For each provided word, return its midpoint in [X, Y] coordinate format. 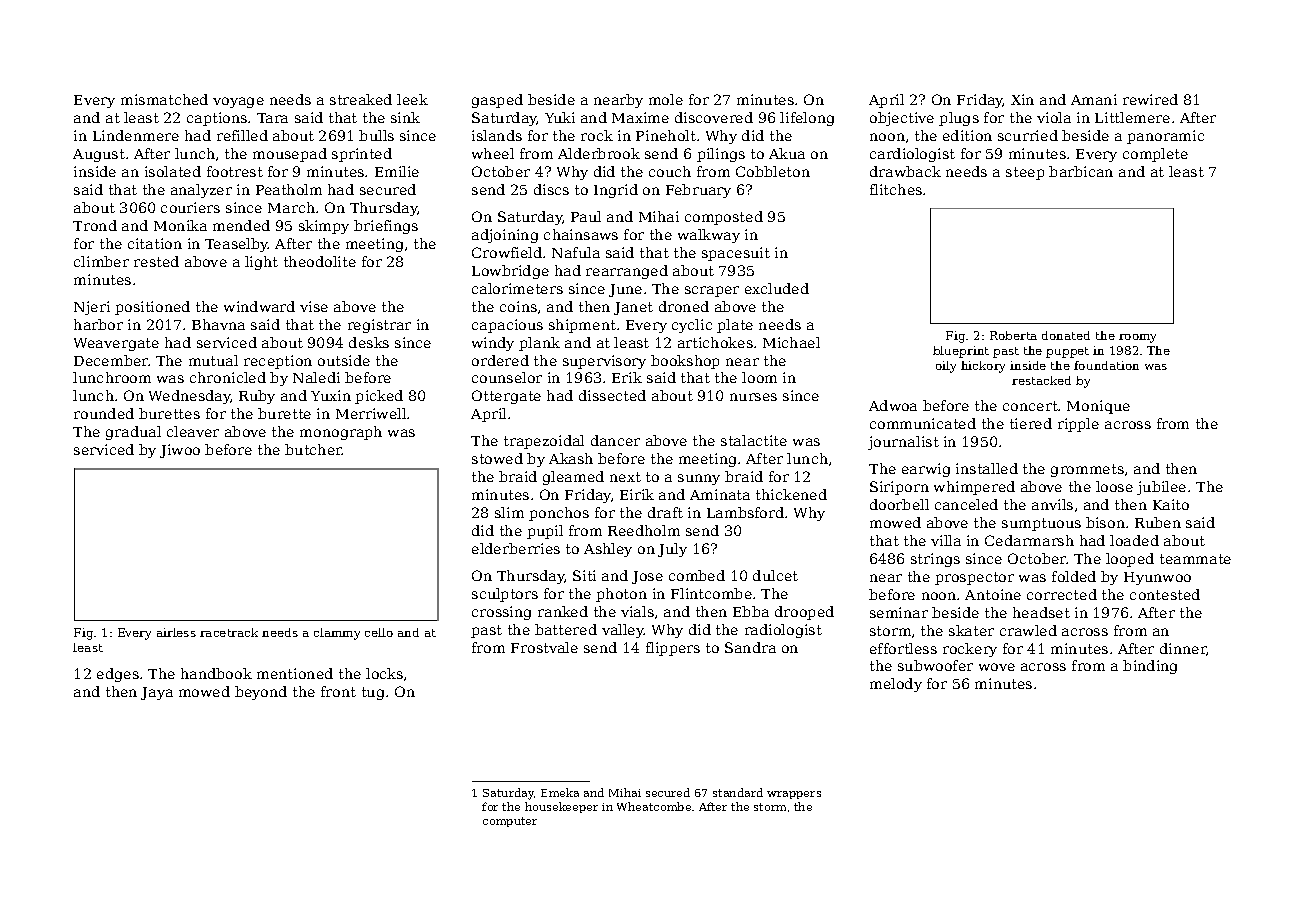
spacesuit [736, 254]
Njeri [92, 308]
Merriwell [371, 413]
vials [637, 611]
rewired [1150, 99]
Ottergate [506, 397]
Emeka [560, 792]
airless [176, 632]
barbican [1081, 171]
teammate [1195, 559]
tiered [1031, 423]
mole [666, 99]
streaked [361, 99]
